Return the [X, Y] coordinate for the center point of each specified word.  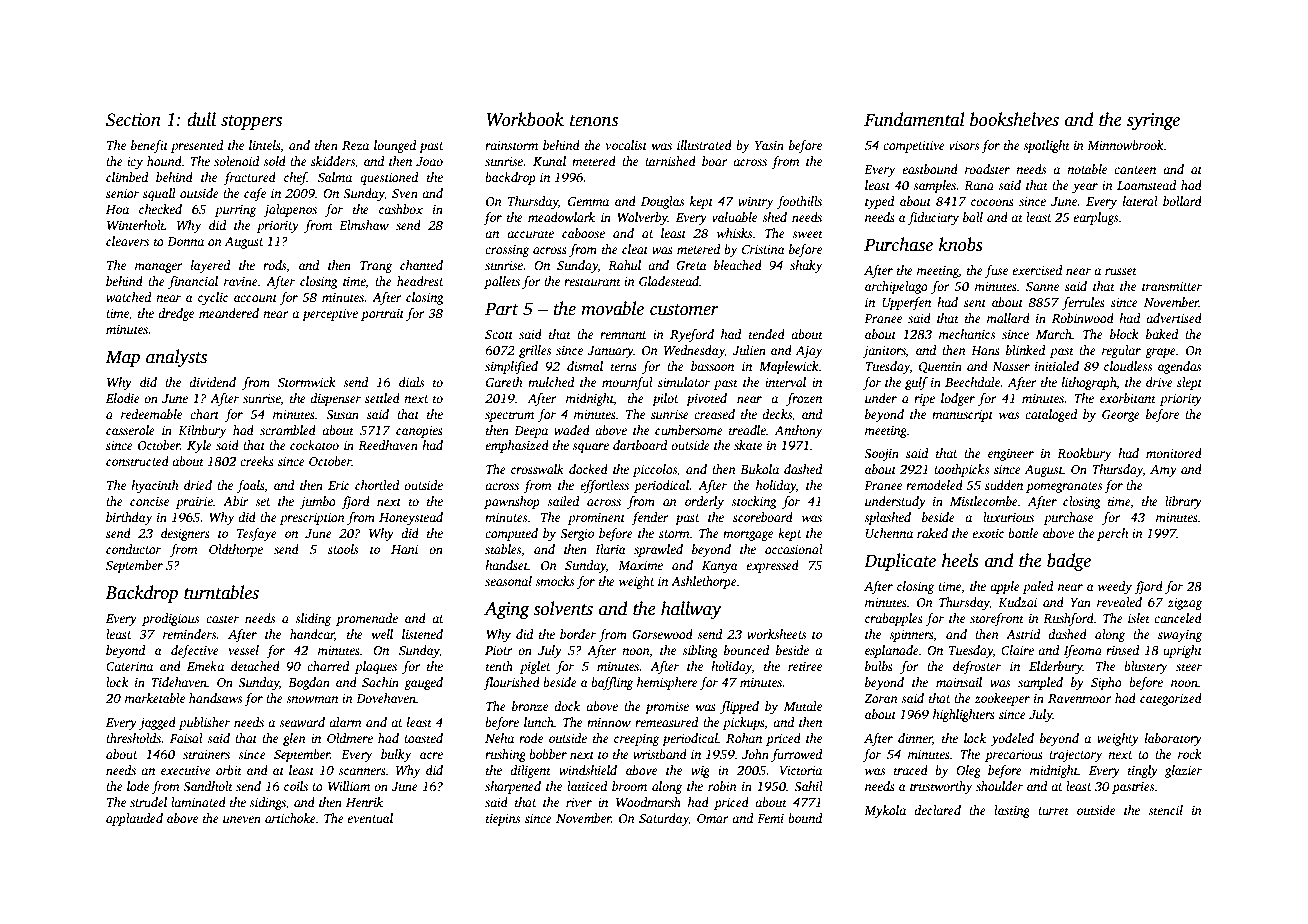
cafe [255, 194]
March [1054, 334]
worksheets [776, 634]
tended [767, 334]
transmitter [1172, 286]
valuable [734, 217]
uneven [242, 819]
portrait [382, 315]
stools [343, 549]
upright [1182, 651]
